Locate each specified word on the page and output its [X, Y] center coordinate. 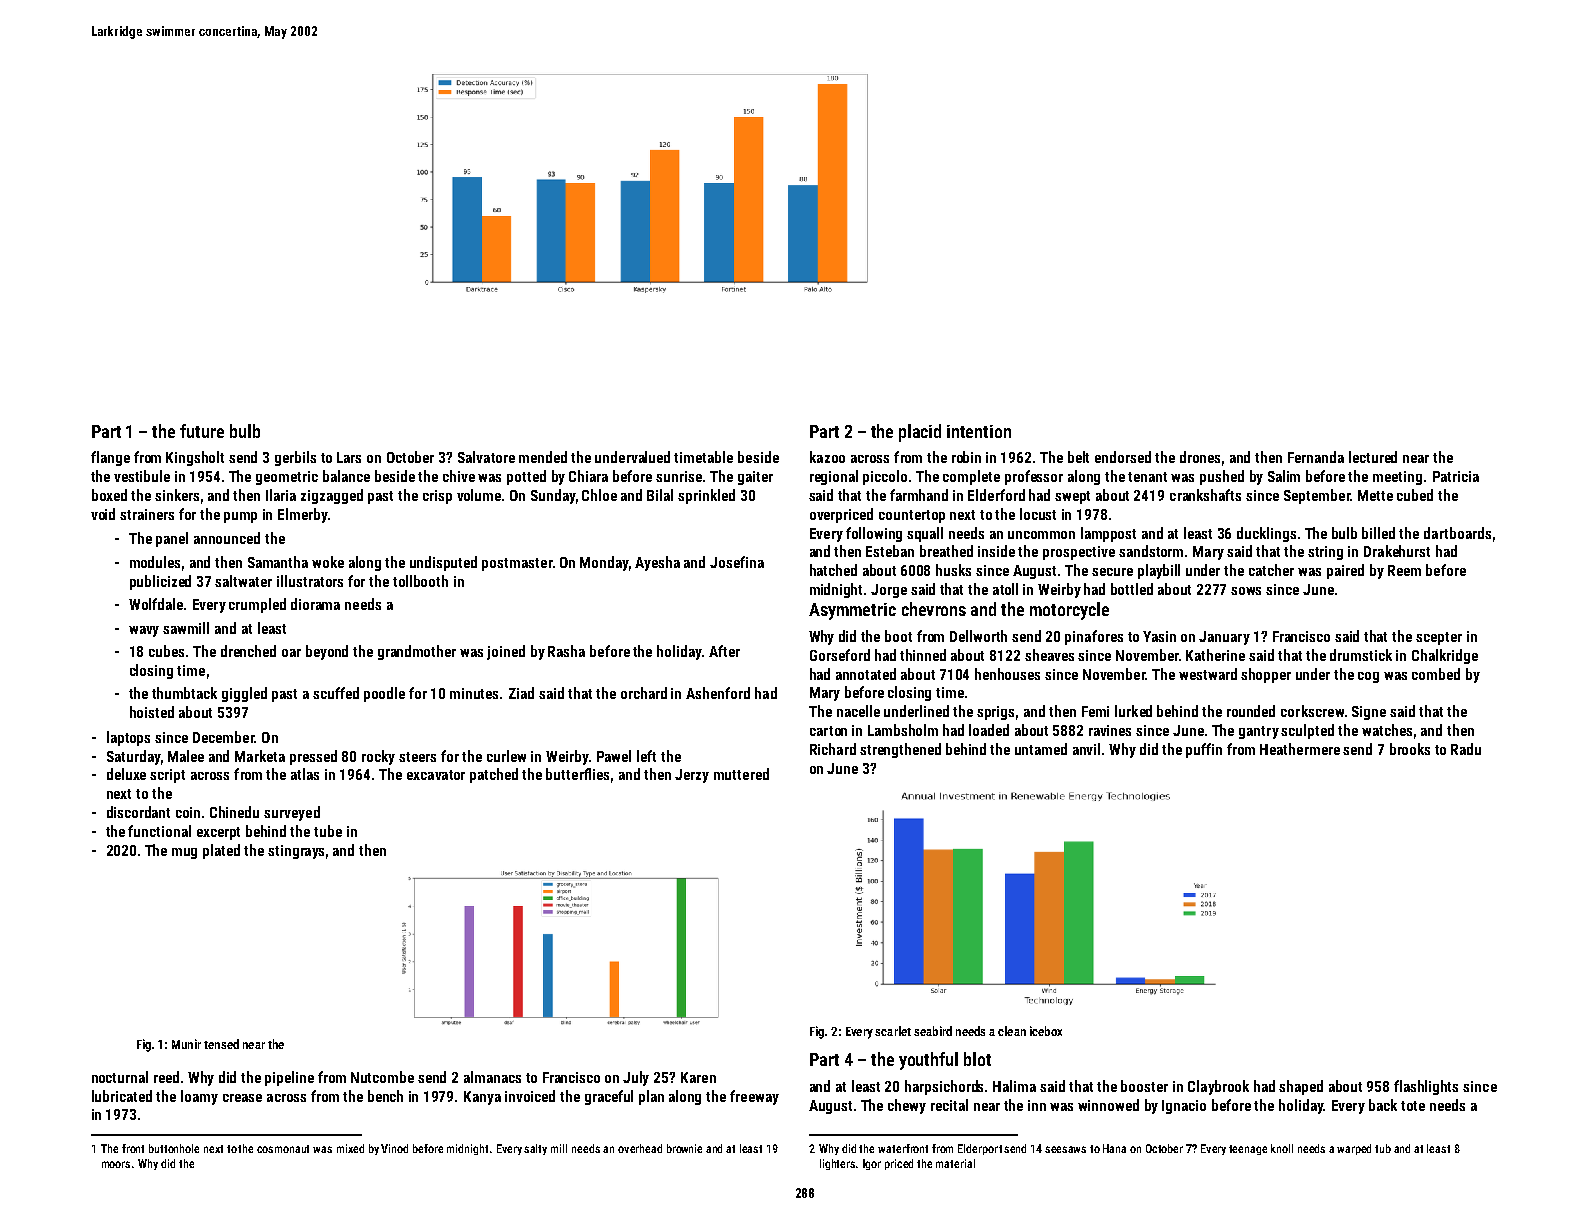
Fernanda [1316, 457]
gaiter [755, 478]
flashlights [1426, 1087]
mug [184, 853]
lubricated [122, 1096]
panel [172, 539]
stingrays [296, 852]
